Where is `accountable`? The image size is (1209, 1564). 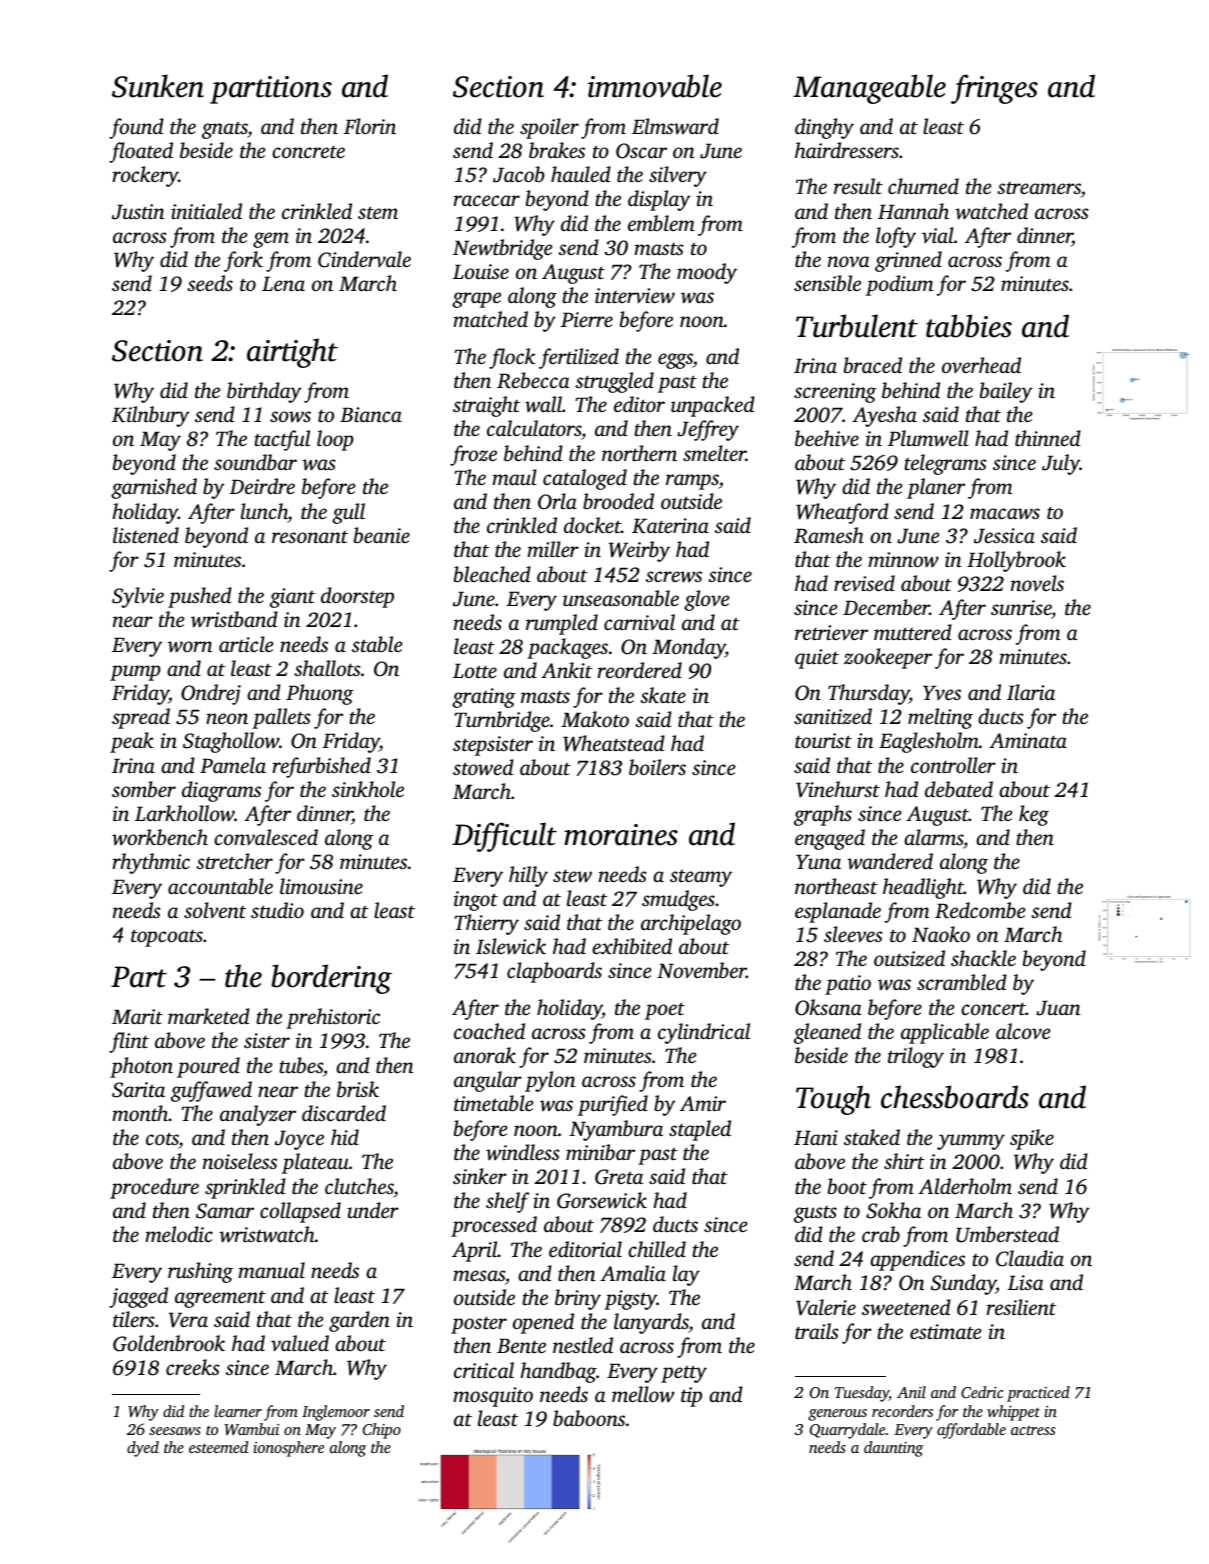 accountable is located at coordinates (220, 886).
